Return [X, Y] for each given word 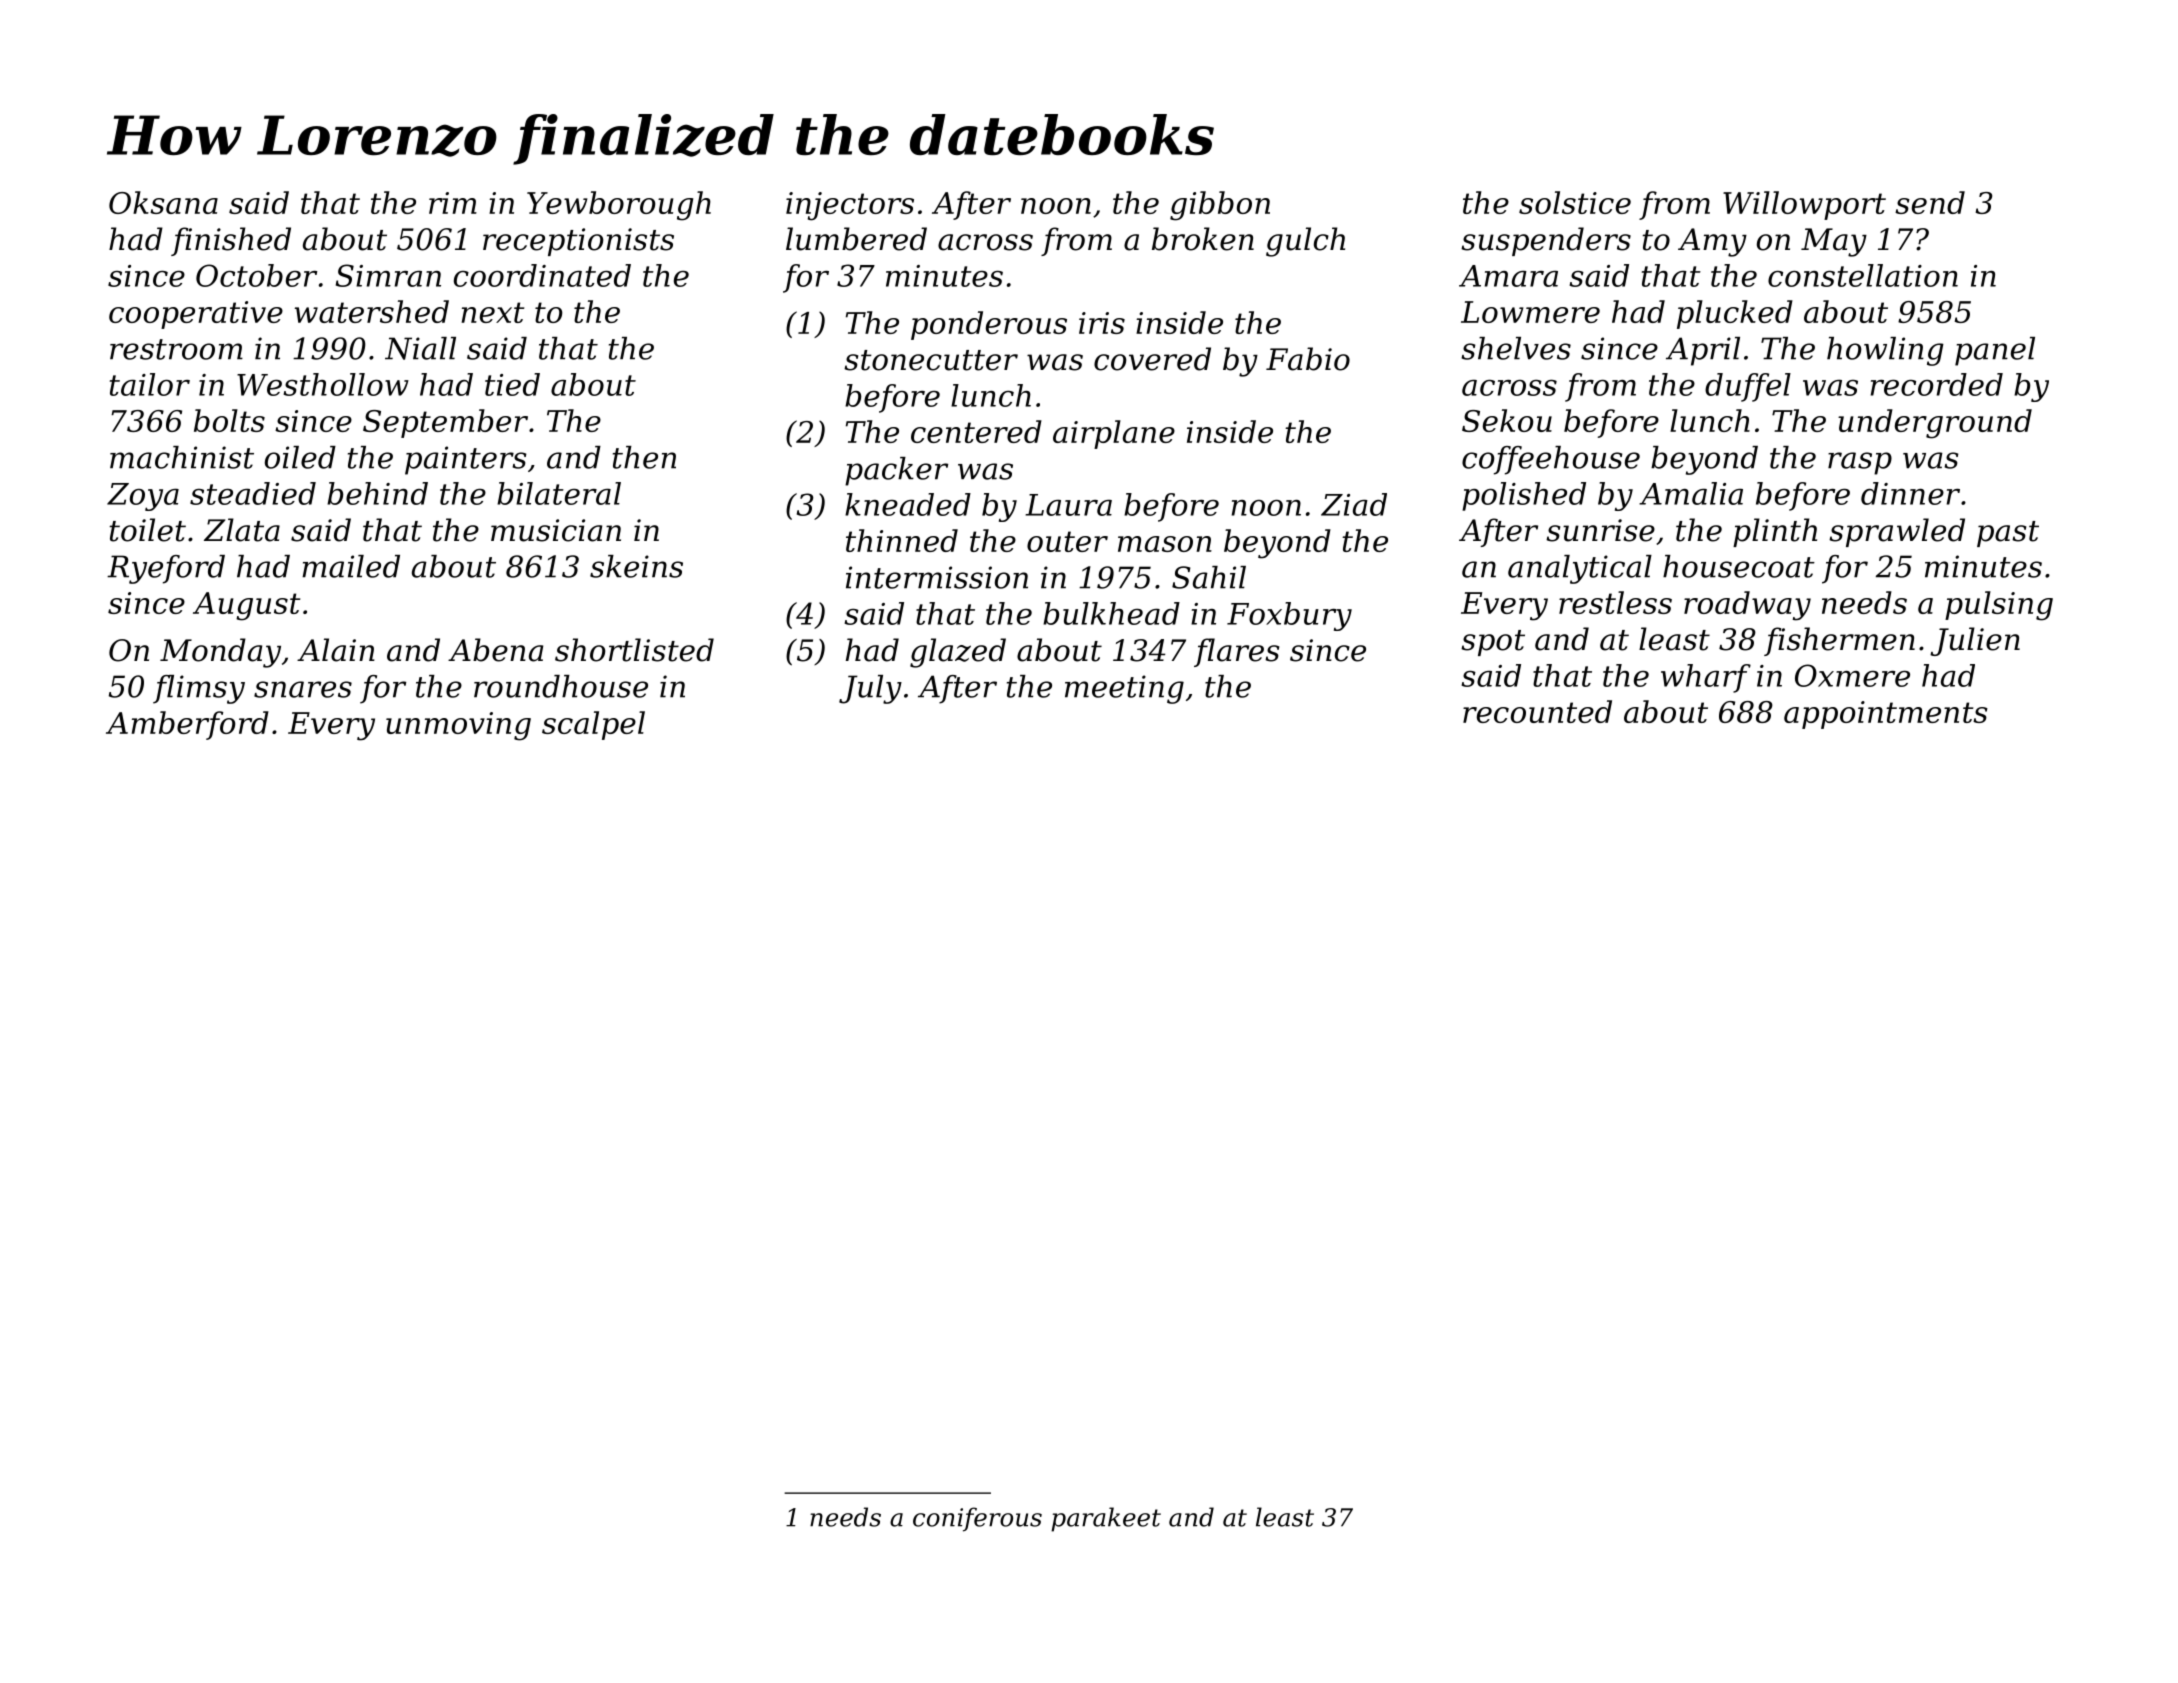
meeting [1124, 689]
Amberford [187, 725]
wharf [1706, 678]
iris [1102, 323]
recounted [1537, 711]
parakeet [1106, 1519]
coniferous [977, 1519]
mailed [351, 566]
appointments [1886, 715]
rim [453, 203]
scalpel [593, 725]
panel [1995, 351]
